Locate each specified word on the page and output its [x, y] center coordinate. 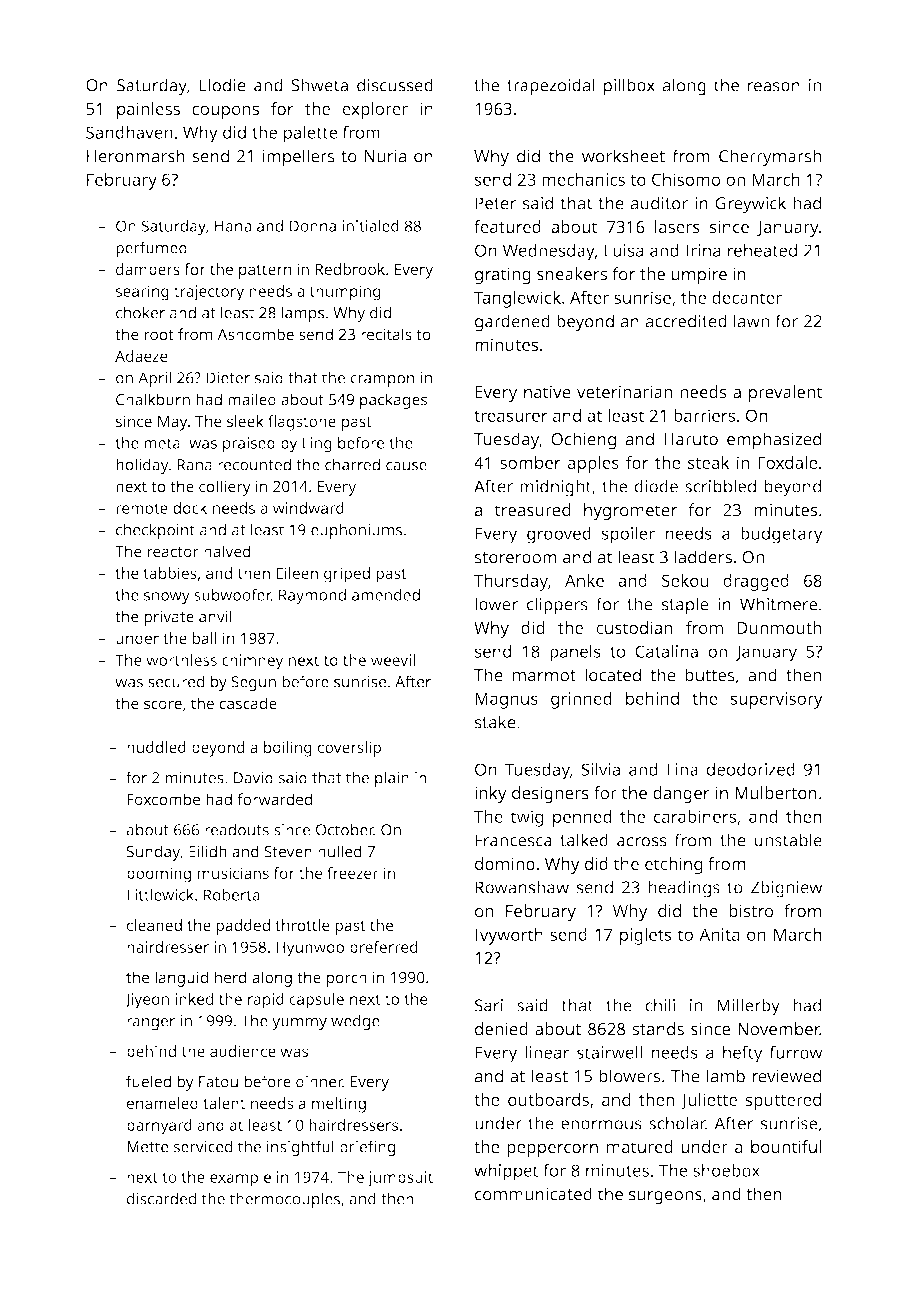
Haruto [691, 439]
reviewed [786, 1076]
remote [142, 508]
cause [406, 466]
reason [774, 87]
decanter [747, 297]
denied [501, 1029]
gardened [512, 323]
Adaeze [141, 356]
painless [148, 110]
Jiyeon [147, 1001]
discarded [161, 1198]
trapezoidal [551, 87]
